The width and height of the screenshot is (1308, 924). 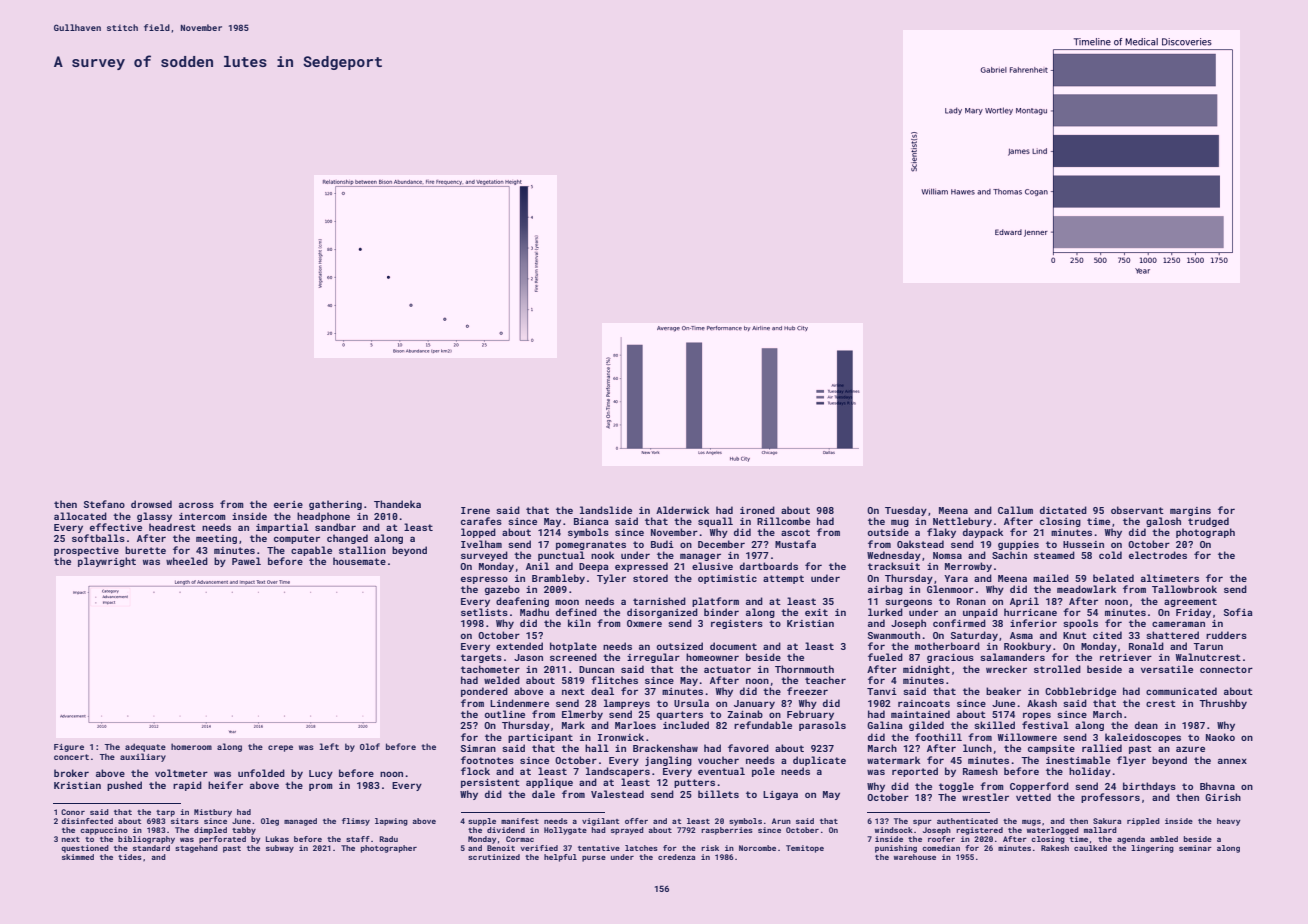 I want to click on landslide, so click(x=606, y=510).
